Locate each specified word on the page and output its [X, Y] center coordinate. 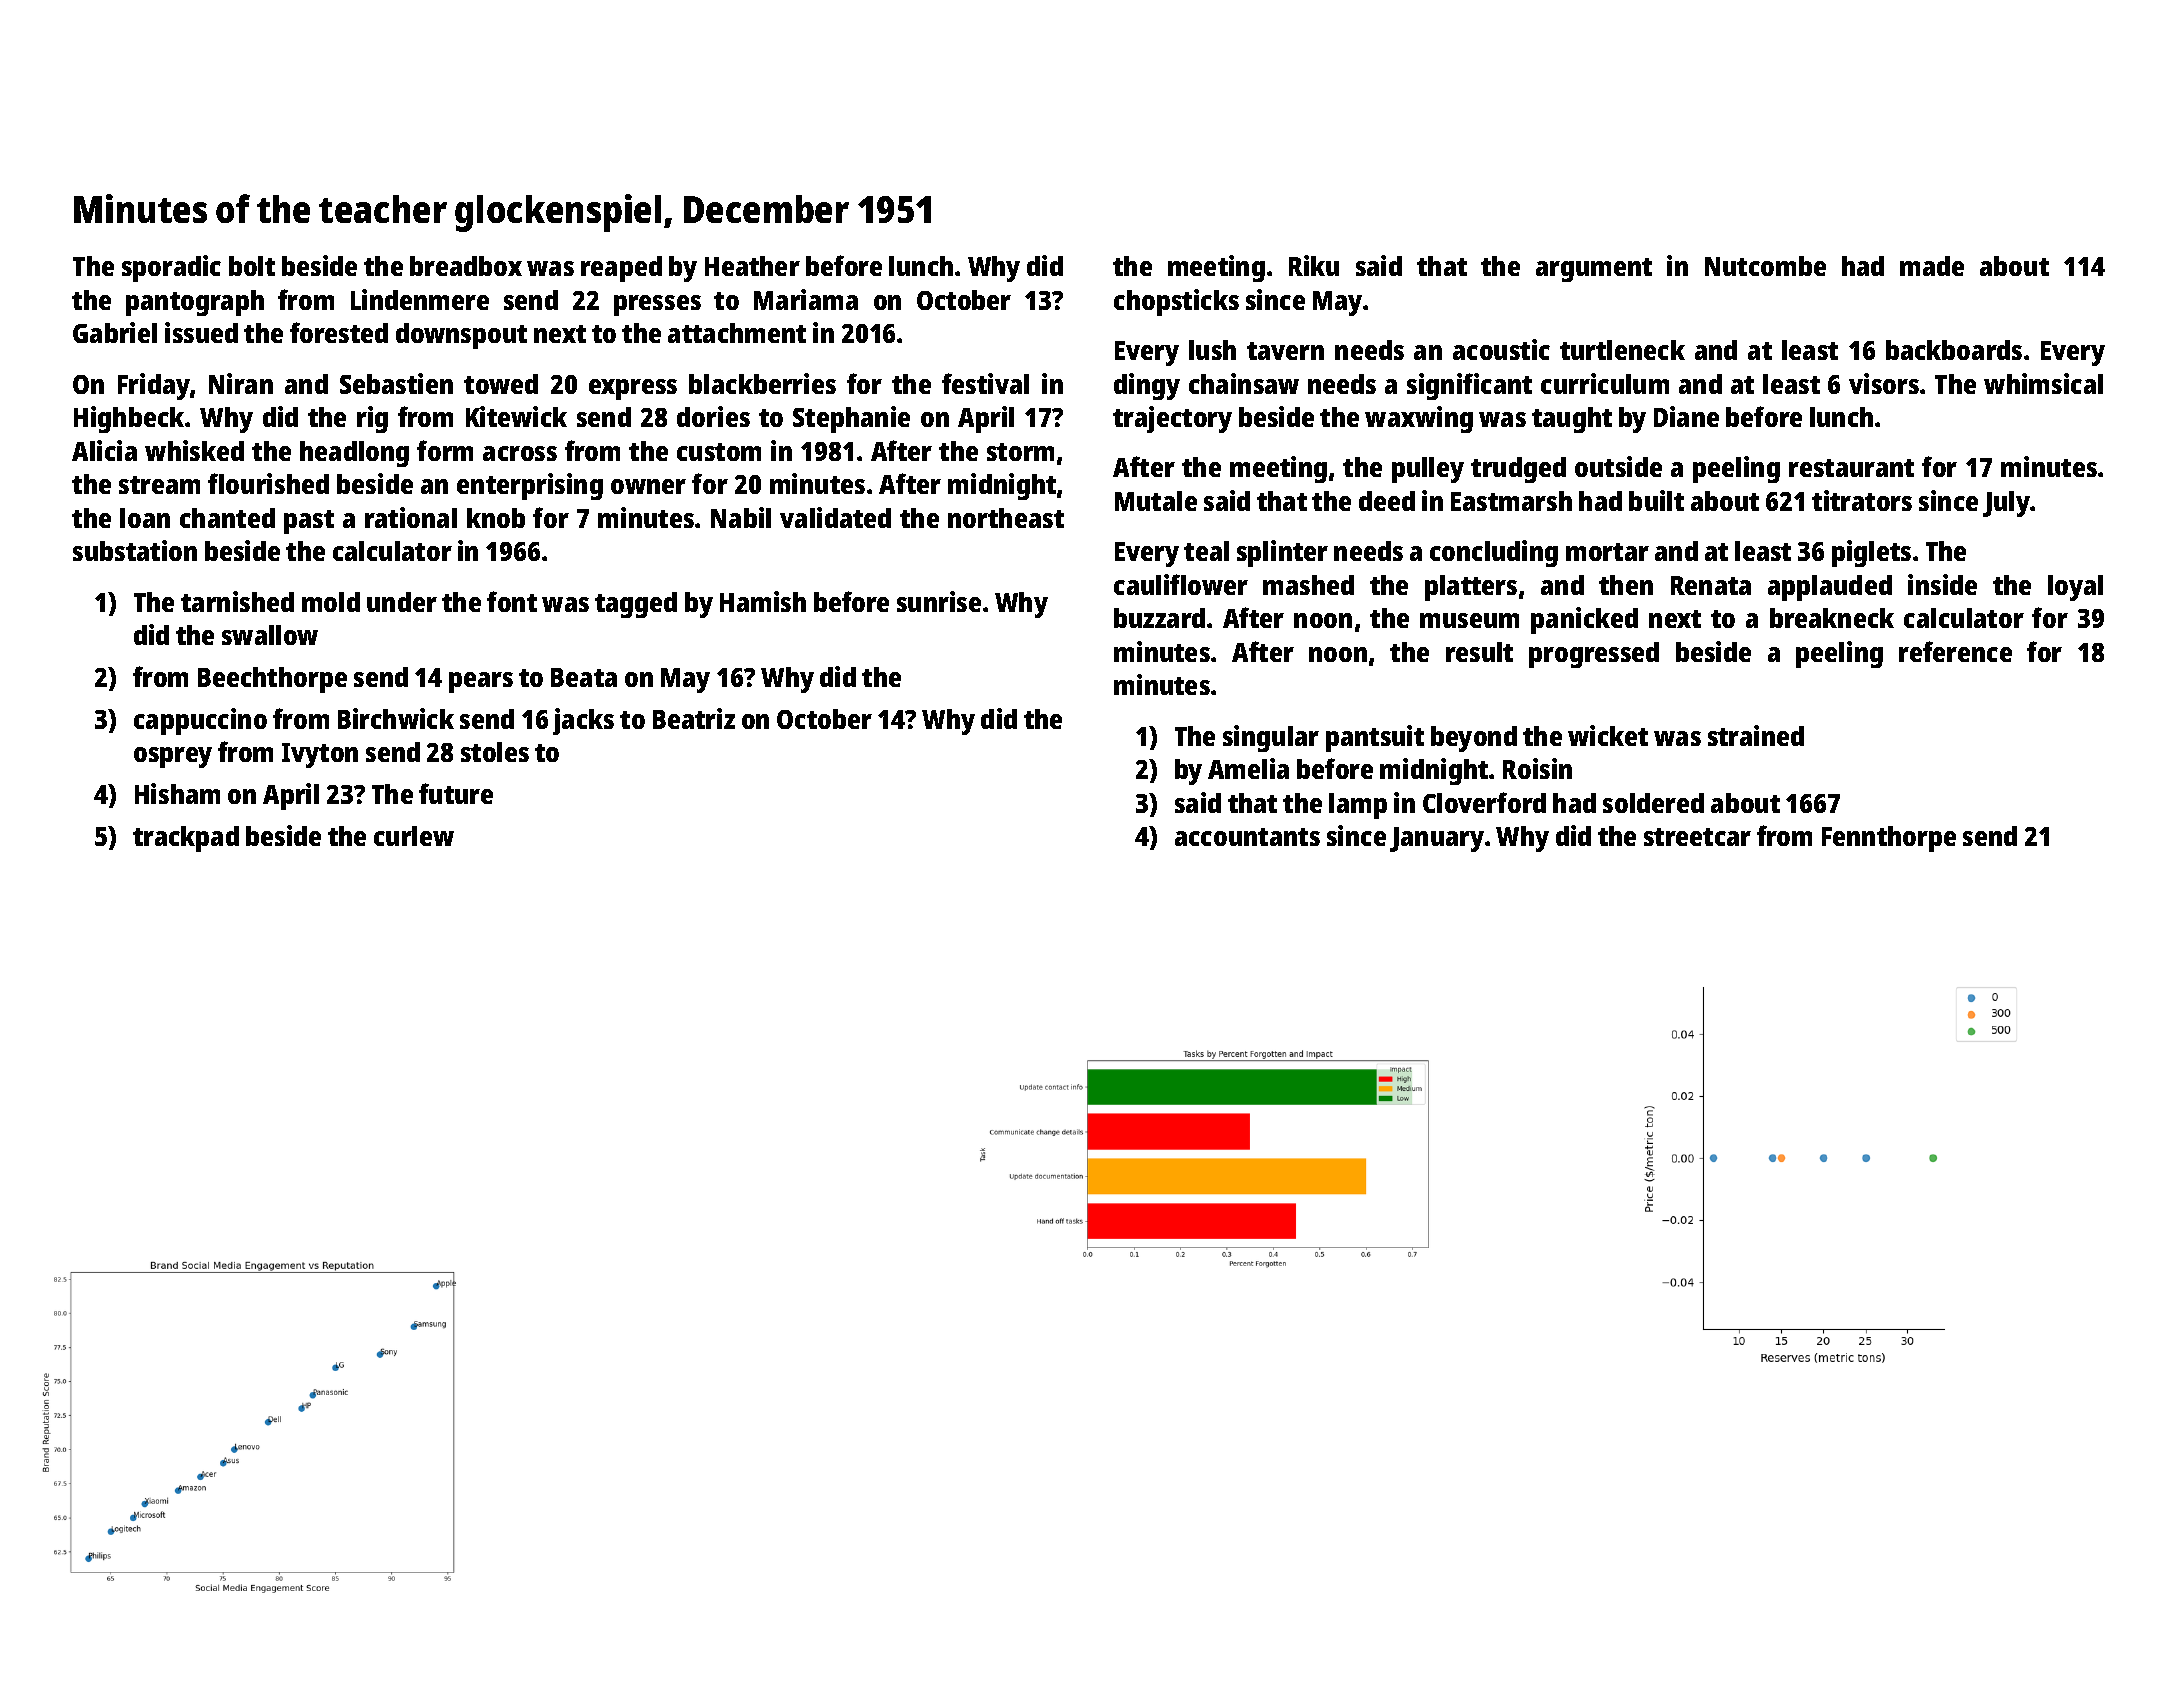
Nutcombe [1765, 266]
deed [1387, 501]
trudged [1518, 470]
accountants [1247, 837]
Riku [1314, 265]
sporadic [171, 268]
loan [145, 518]
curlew [414, 836]
